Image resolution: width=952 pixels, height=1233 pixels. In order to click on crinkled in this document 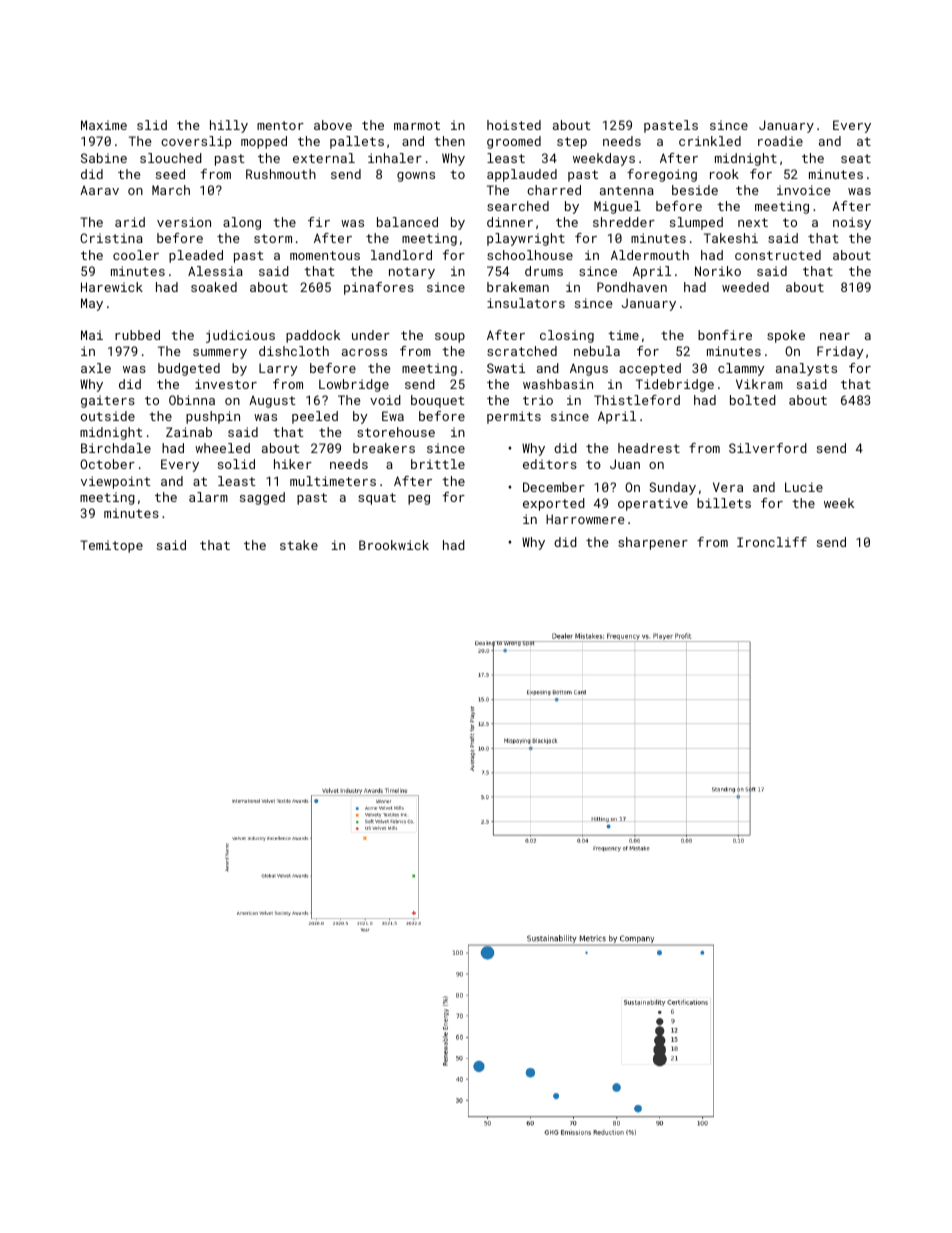, I will do `click(710, 141)`.
